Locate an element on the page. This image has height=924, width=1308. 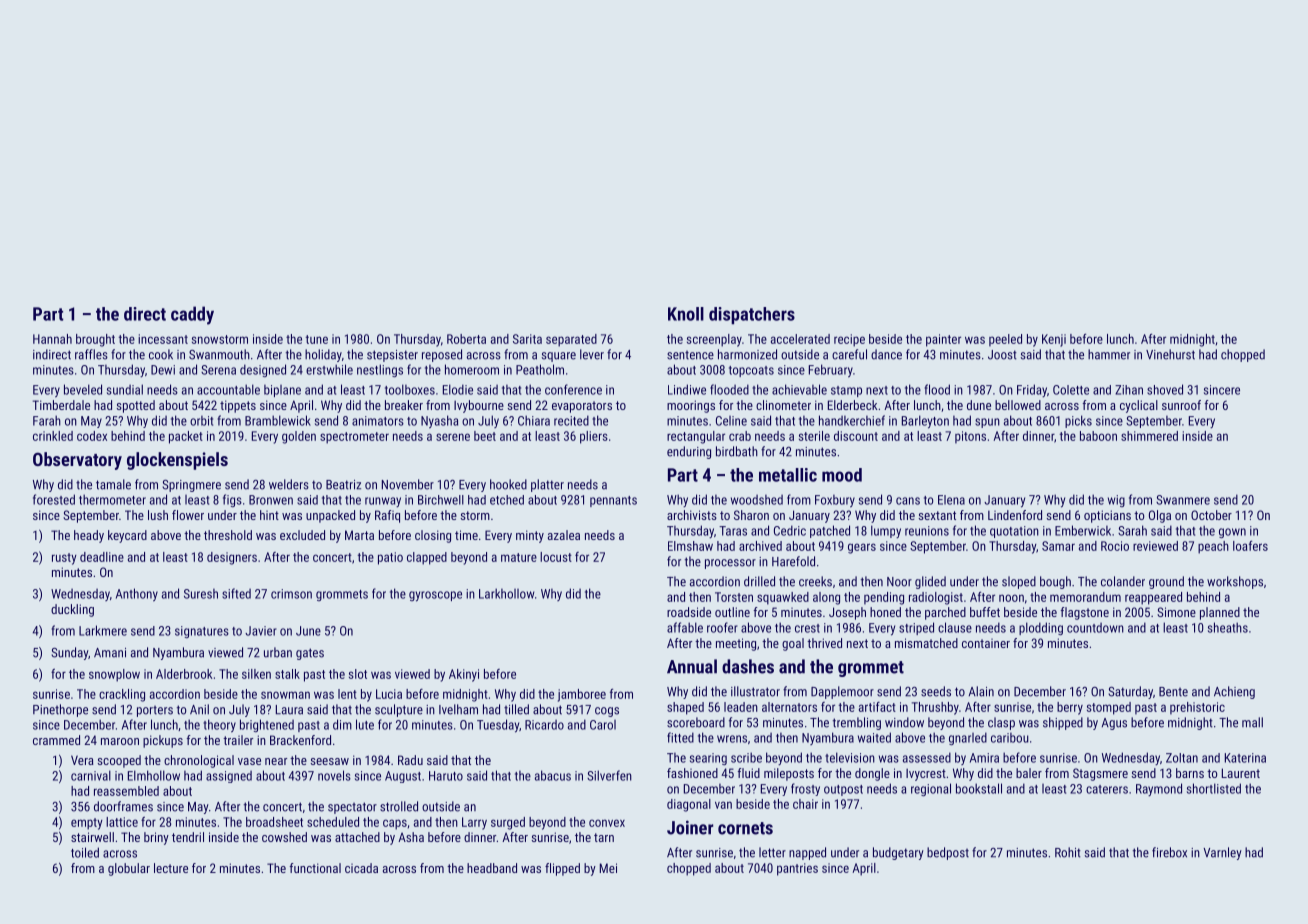
spectrometer is located at coordinates (354, 438).
